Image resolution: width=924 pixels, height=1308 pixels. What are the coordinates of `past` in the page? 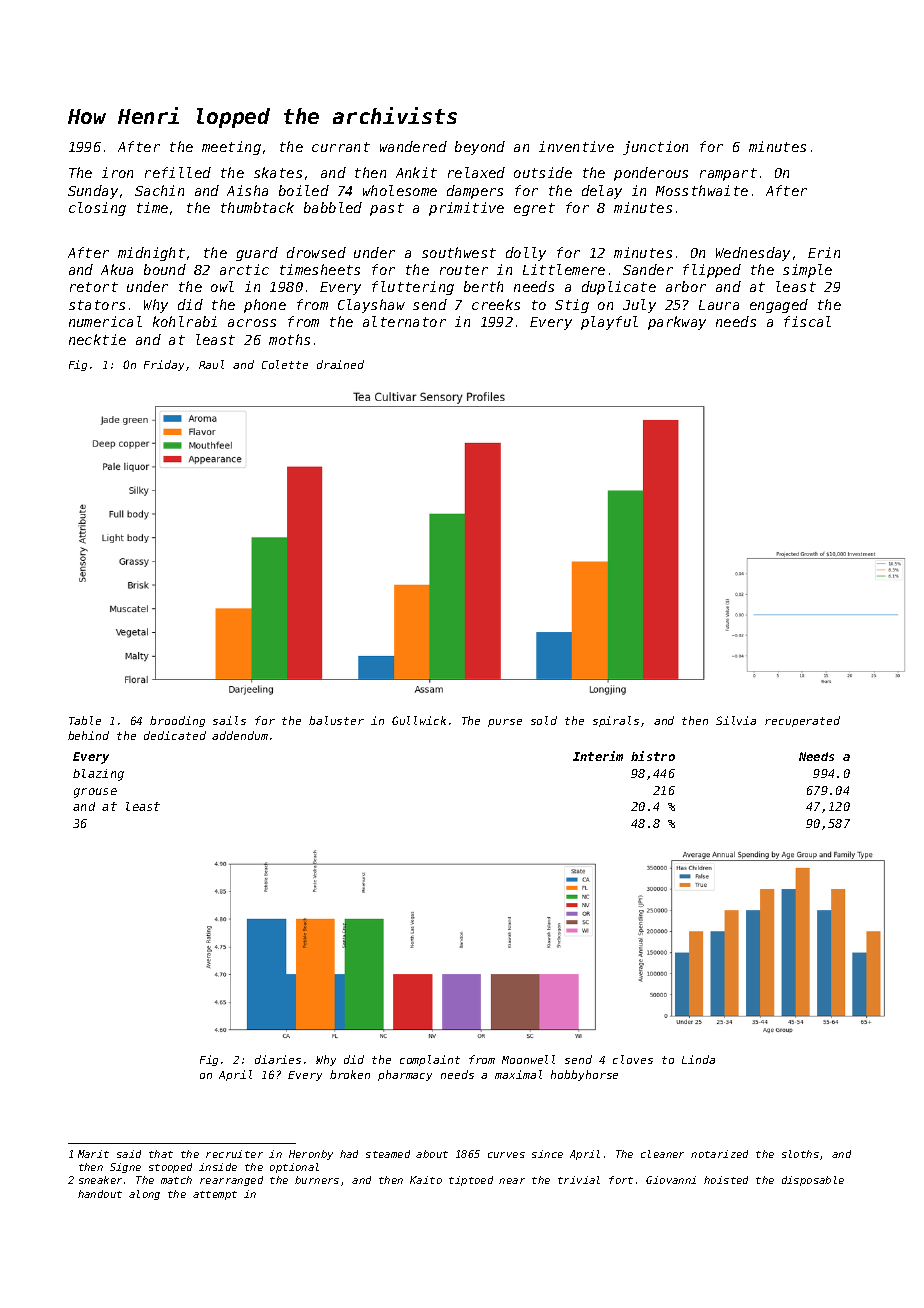 It's located at (387, 209).
